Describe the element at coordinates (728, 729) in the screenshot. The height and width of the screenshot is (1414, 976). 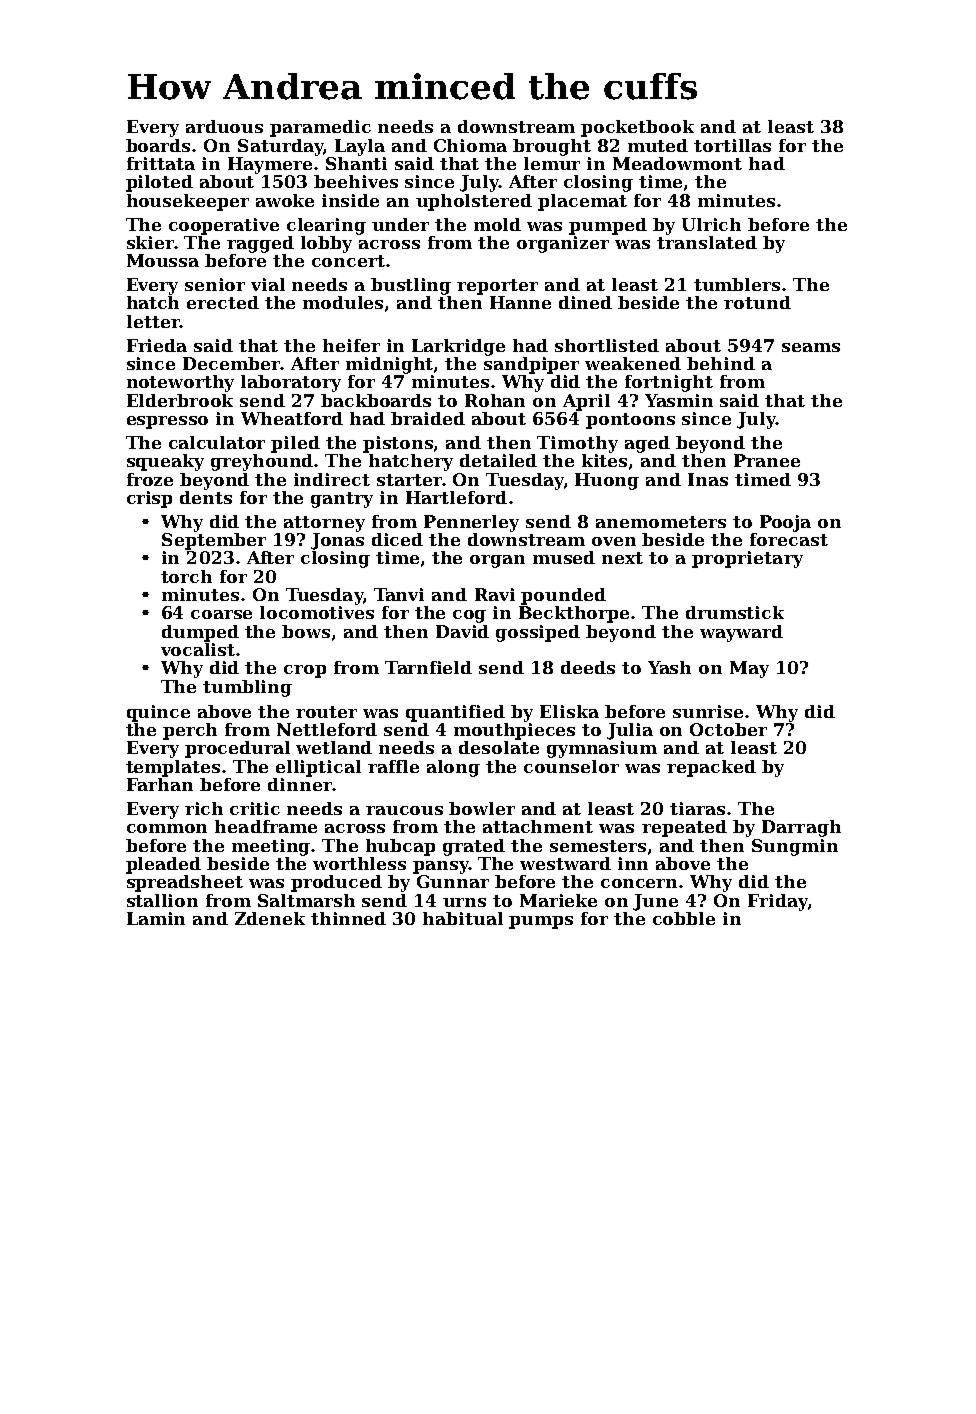
I see `October` at that location.
